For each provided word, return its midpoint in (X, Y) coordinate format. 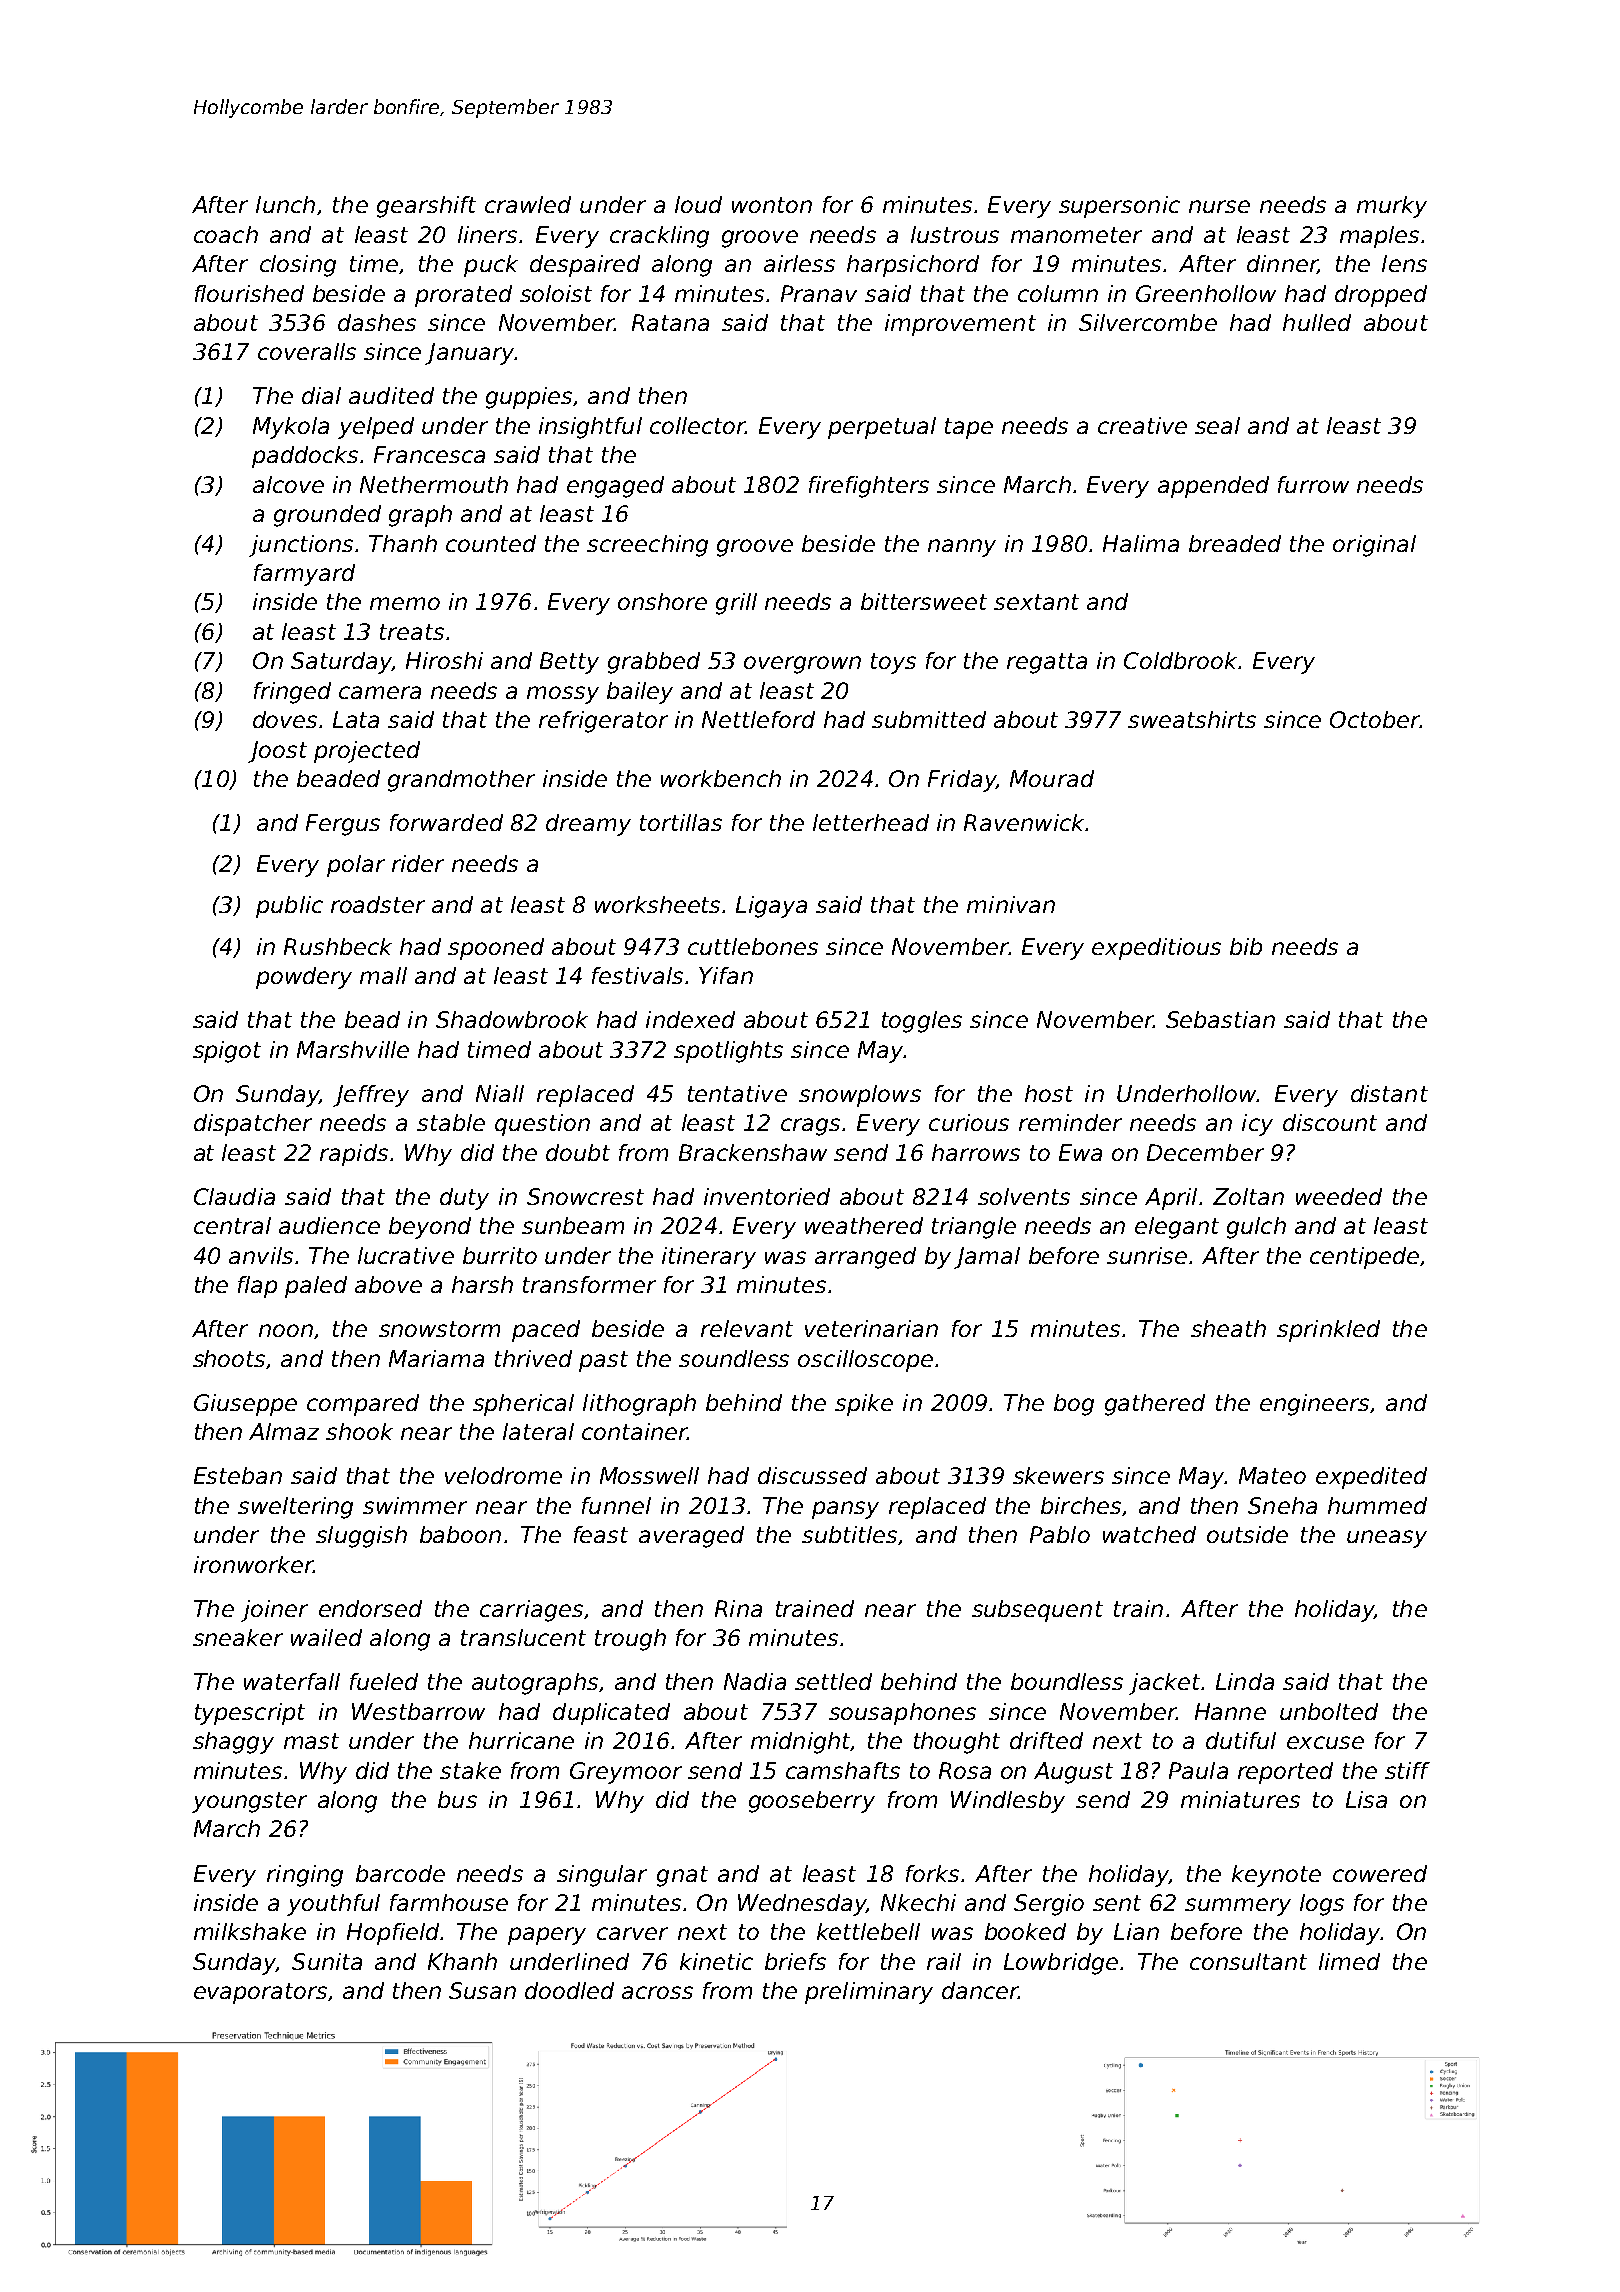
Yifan (726, 975)
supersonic (1119, 207)
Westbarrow (418, 1711)
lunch (285, 204)
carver (632, 1933)
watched (1149, 1534)
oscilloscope (865, 1361)
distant (1389, 1093)
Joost (277, 752)
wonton (772, 205)
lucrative (406, 1255)
